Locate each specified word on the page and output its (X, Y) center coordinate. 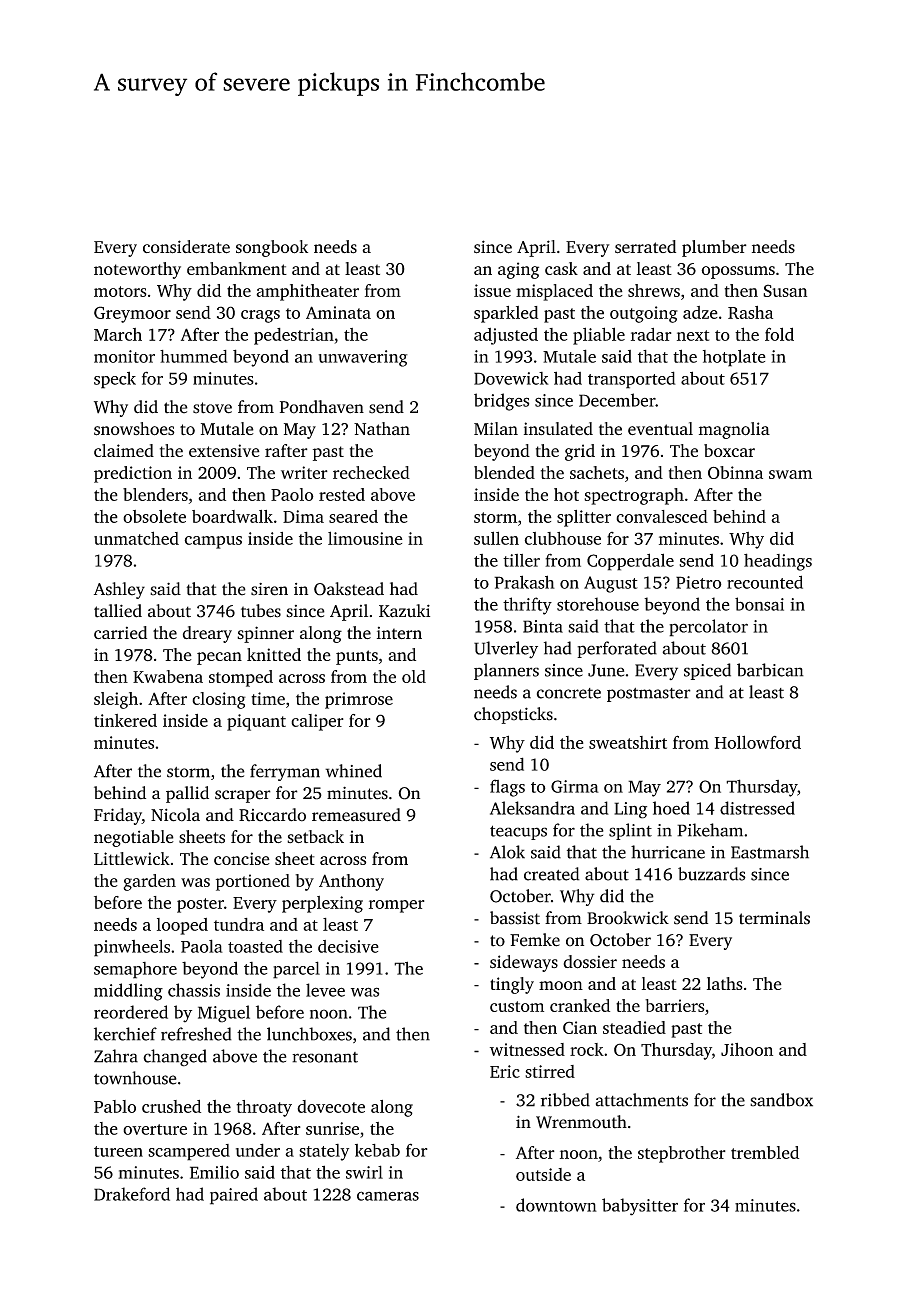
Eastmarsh (770, 852)
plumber (714, 248)
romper (397, 906)
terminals (774, 918)
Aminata (338, 312)
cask (561, 268)
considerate (186, 247)
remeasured (356, 815)
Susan (785, 290)
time (268, 698)
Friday (118, 816)
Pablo (115, 1106)
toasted (255, 946)
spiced (707, 671)
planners (506, 671)
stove (212, 408)
